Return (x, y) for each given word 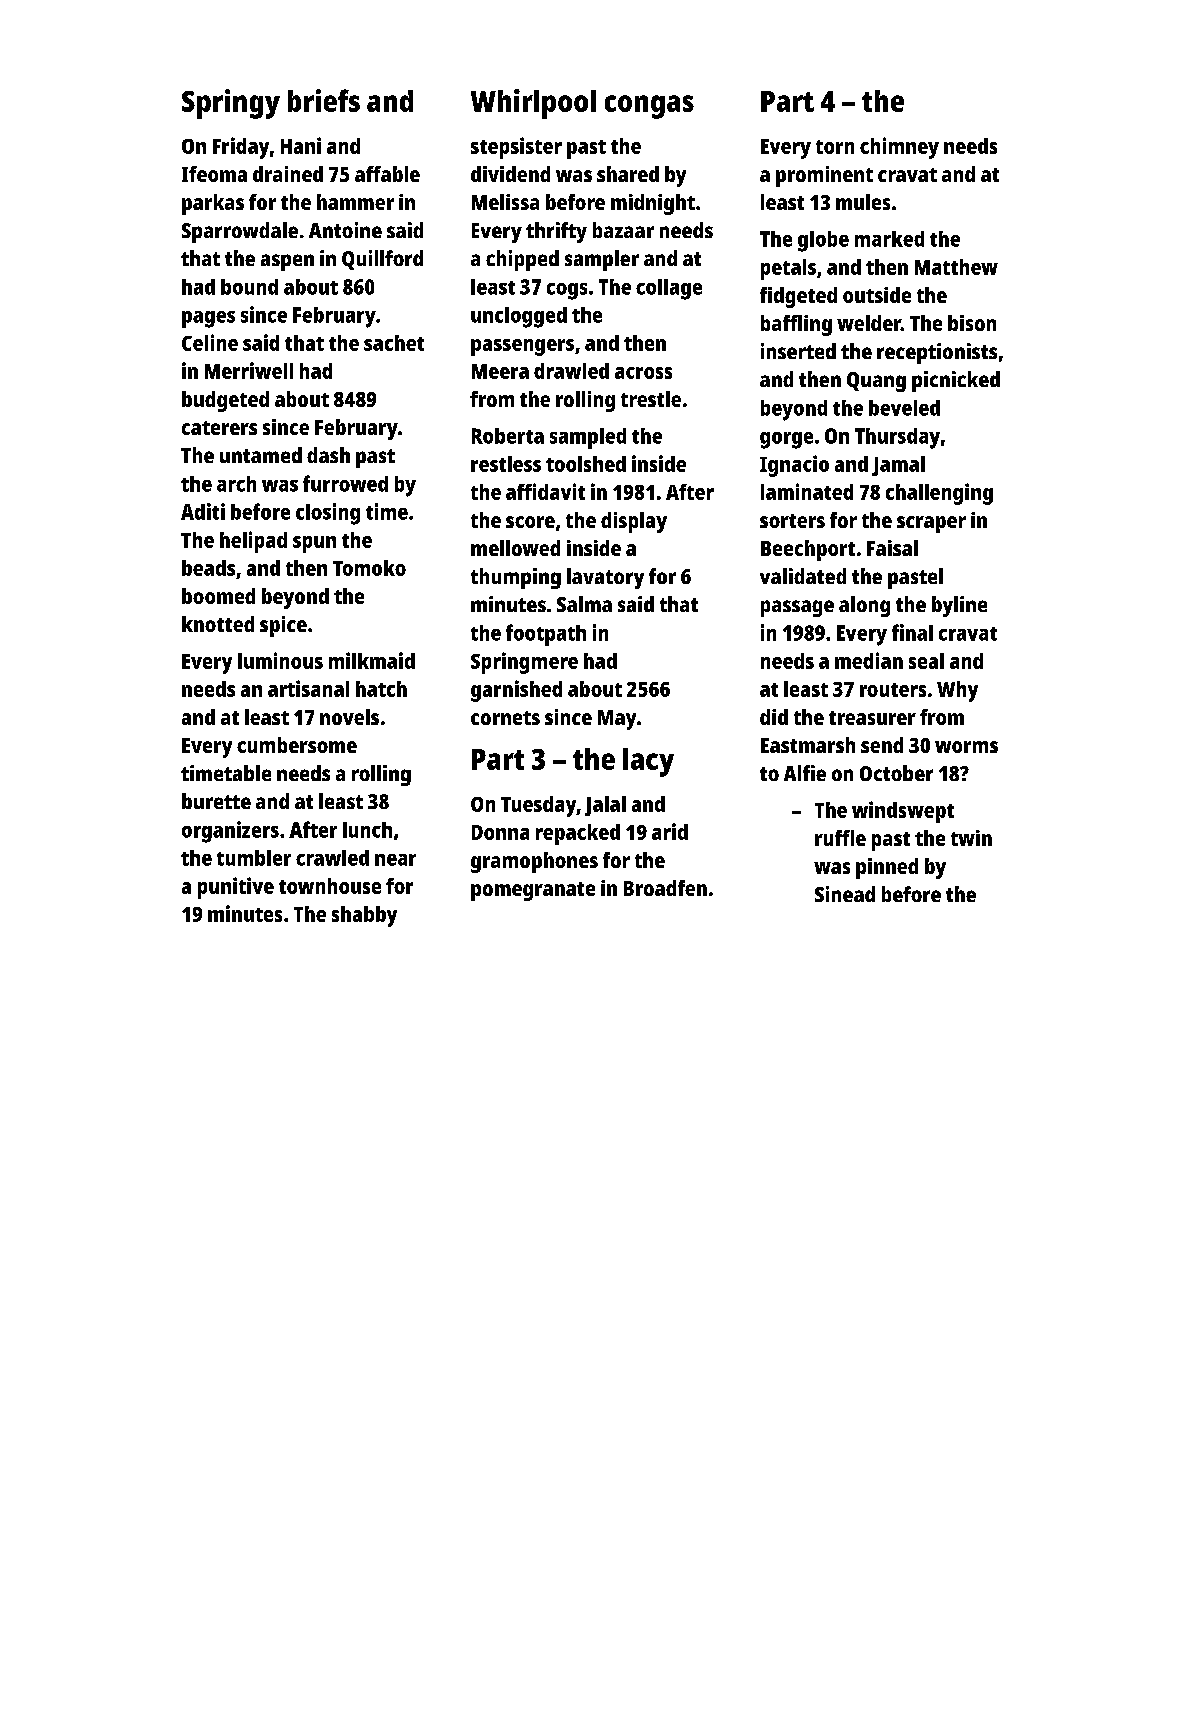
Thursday (897, 438)
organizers (230, 832)
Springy (231, 104)
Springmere (524, 663)
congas (649, 107)
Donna (500, 832)
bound (249, 287)
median (869, 660)
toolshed (586, 464)
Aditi (203, 511)
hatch (381, 689)
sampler (602, 260)
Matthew (956, 267)
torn (835, 147)
